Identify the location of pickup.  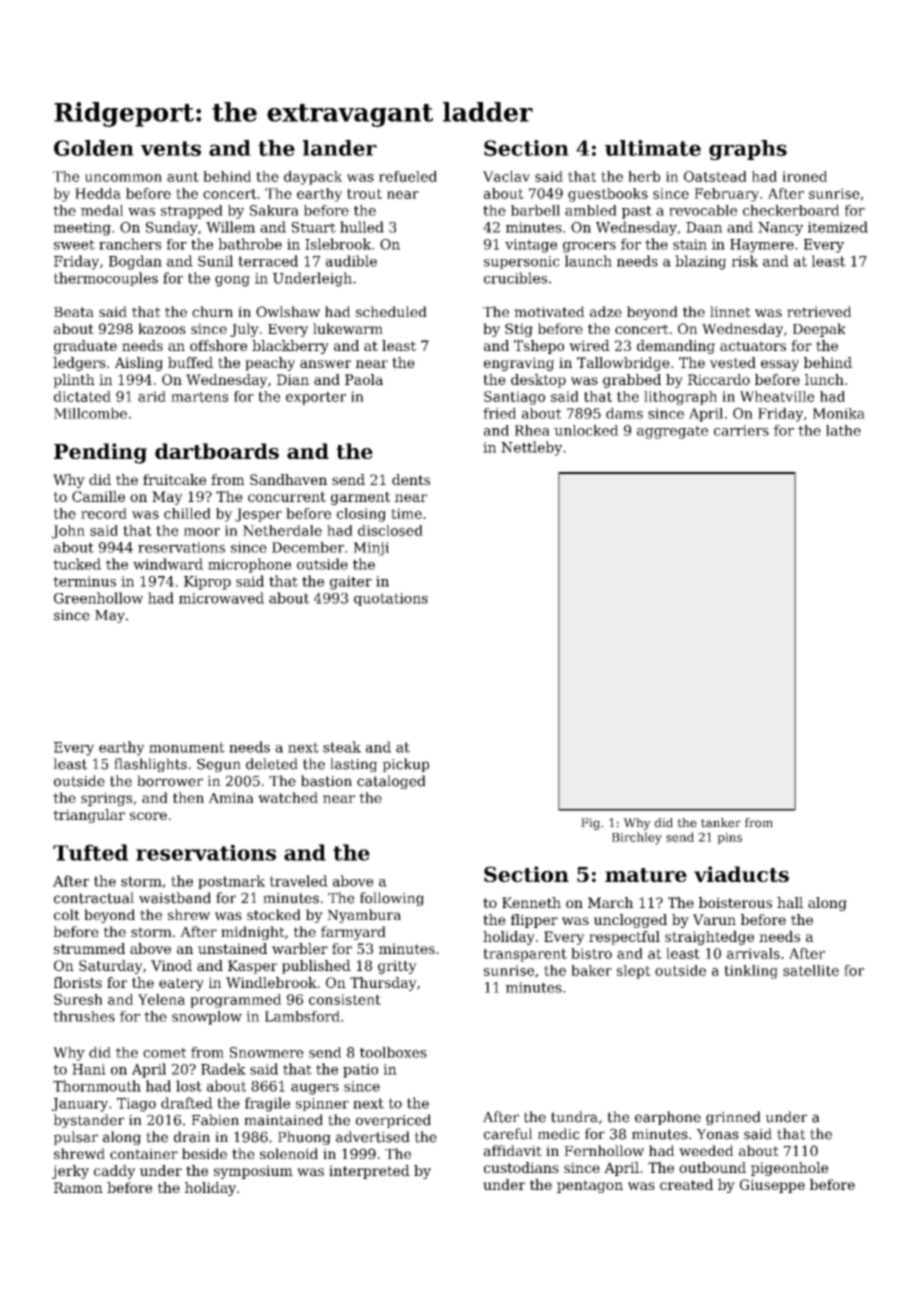
(405, 765).
